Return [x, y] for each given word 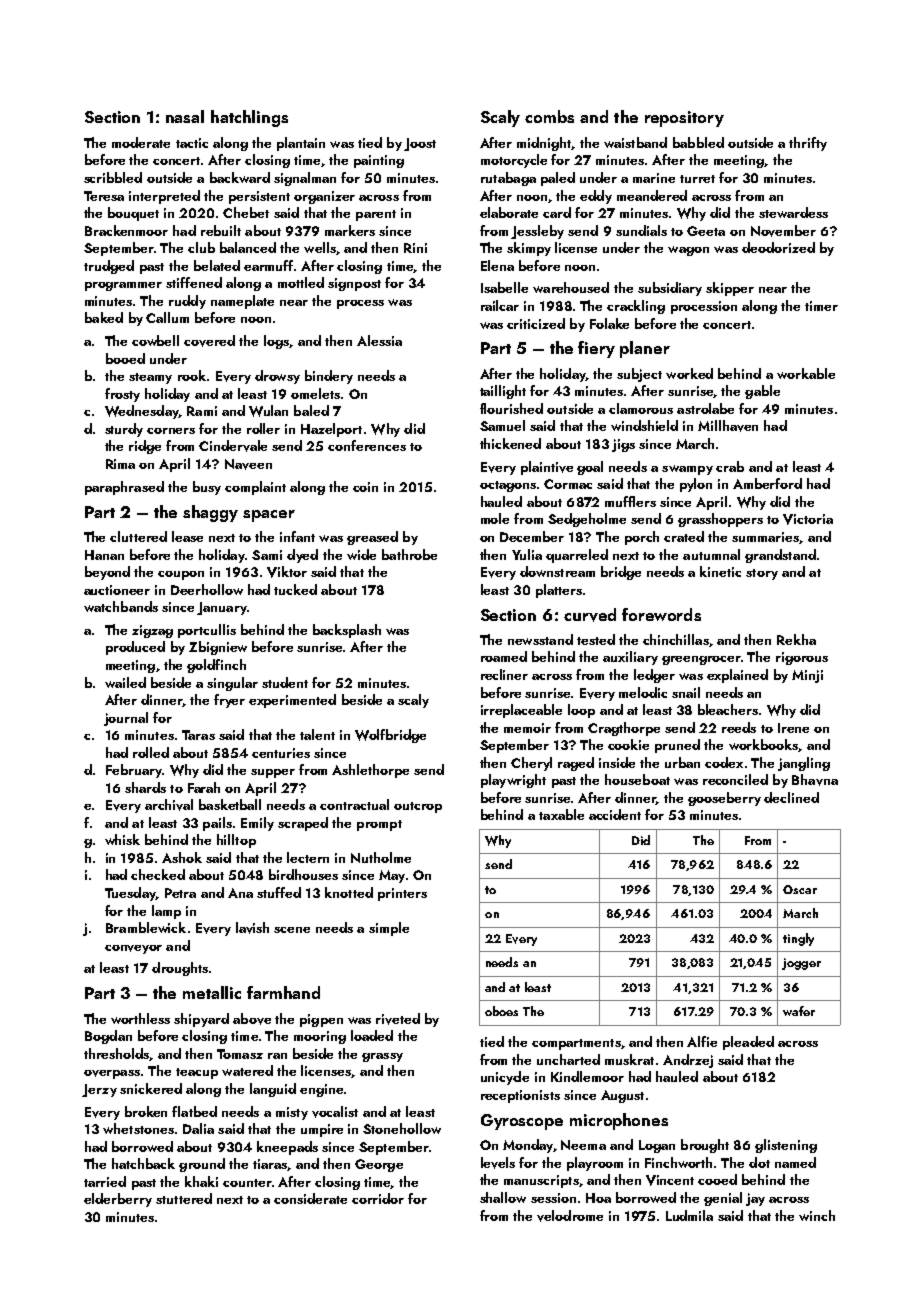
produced [135, 648]
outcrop [418, 807]
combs [549, 116]
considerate [310, 1198]
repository [684, 119]
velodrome [570, 1216]
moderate [141, 142]
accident [615, 814]
